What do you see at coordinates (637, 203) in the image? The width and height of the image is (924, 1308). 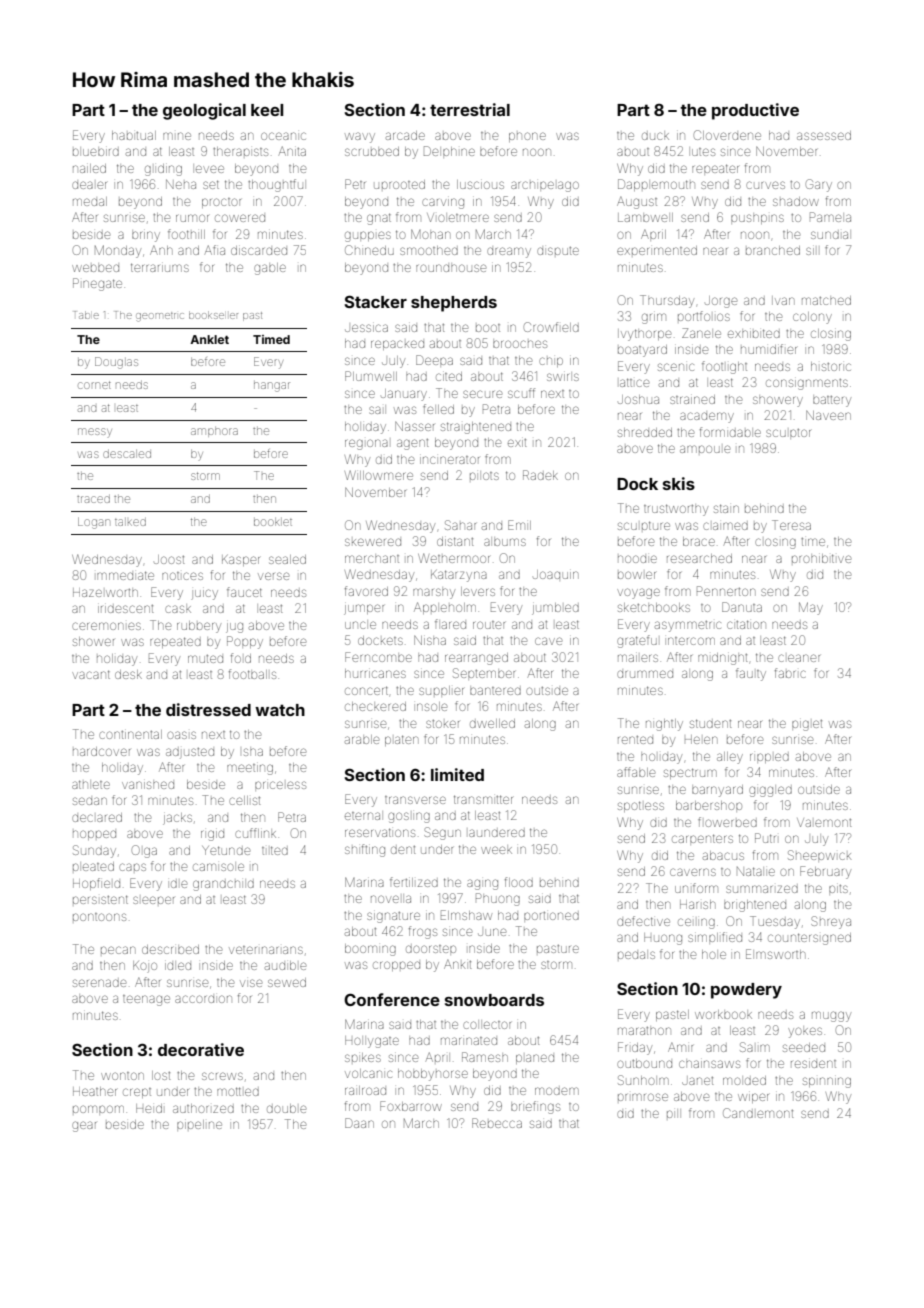 I see `August` at bounding box center [637, 203].
